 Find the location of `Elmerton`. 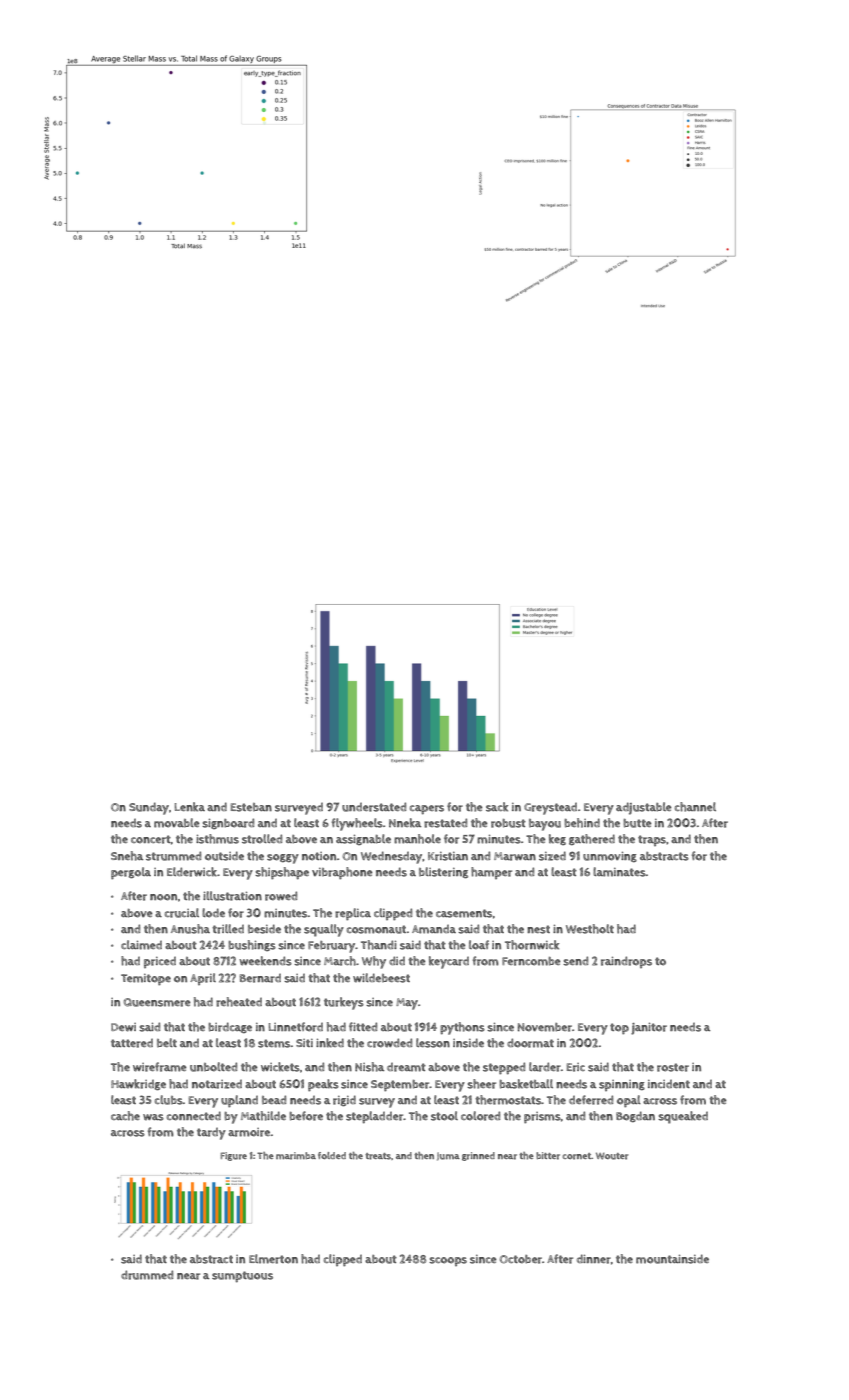

Elmerton is located at coordinates (273, 1259).
